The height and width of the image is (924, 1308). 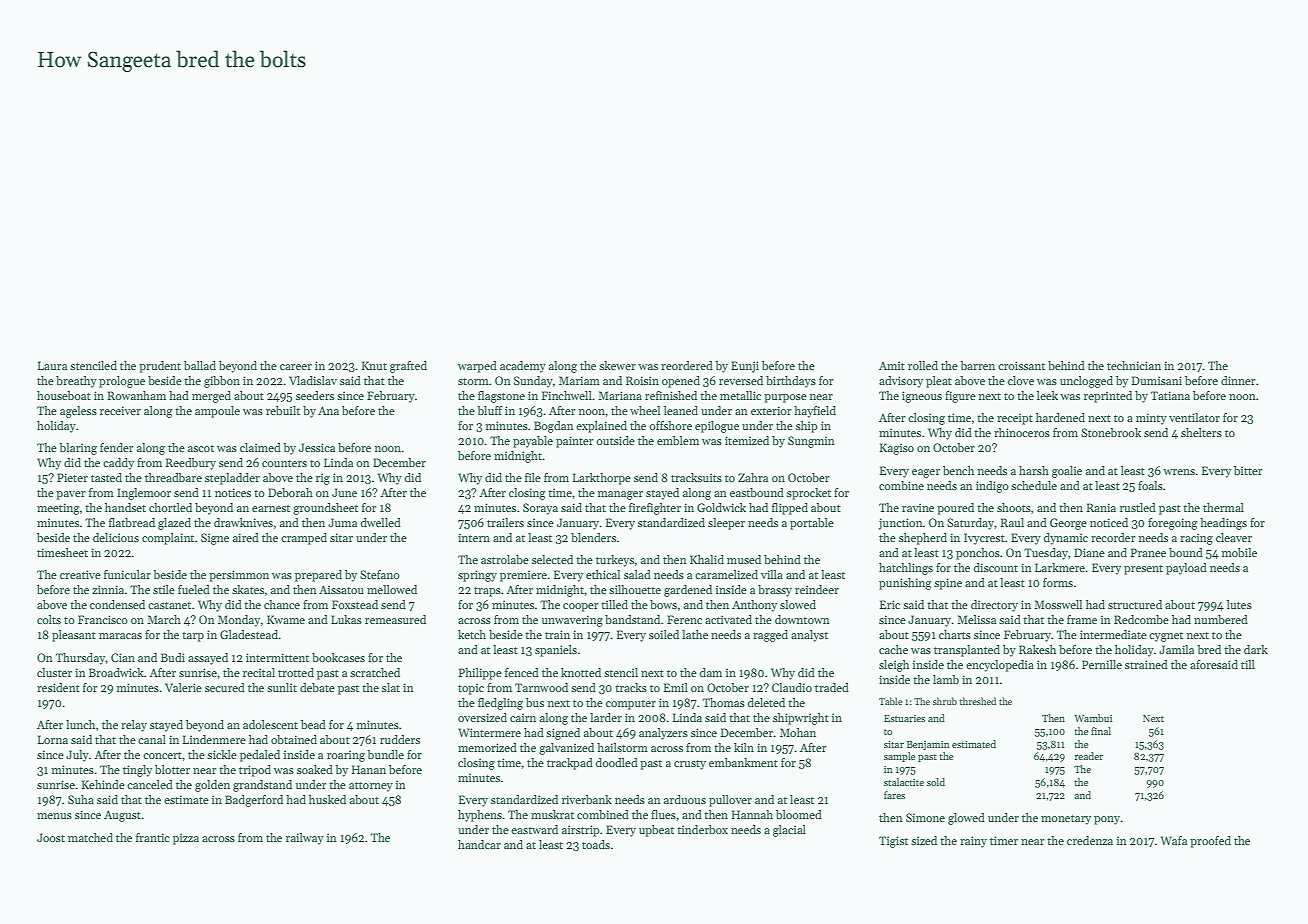 What do you see at coordinates (663, 734) in the image?
I see `analyzers` at bounding box center [663, 734].
